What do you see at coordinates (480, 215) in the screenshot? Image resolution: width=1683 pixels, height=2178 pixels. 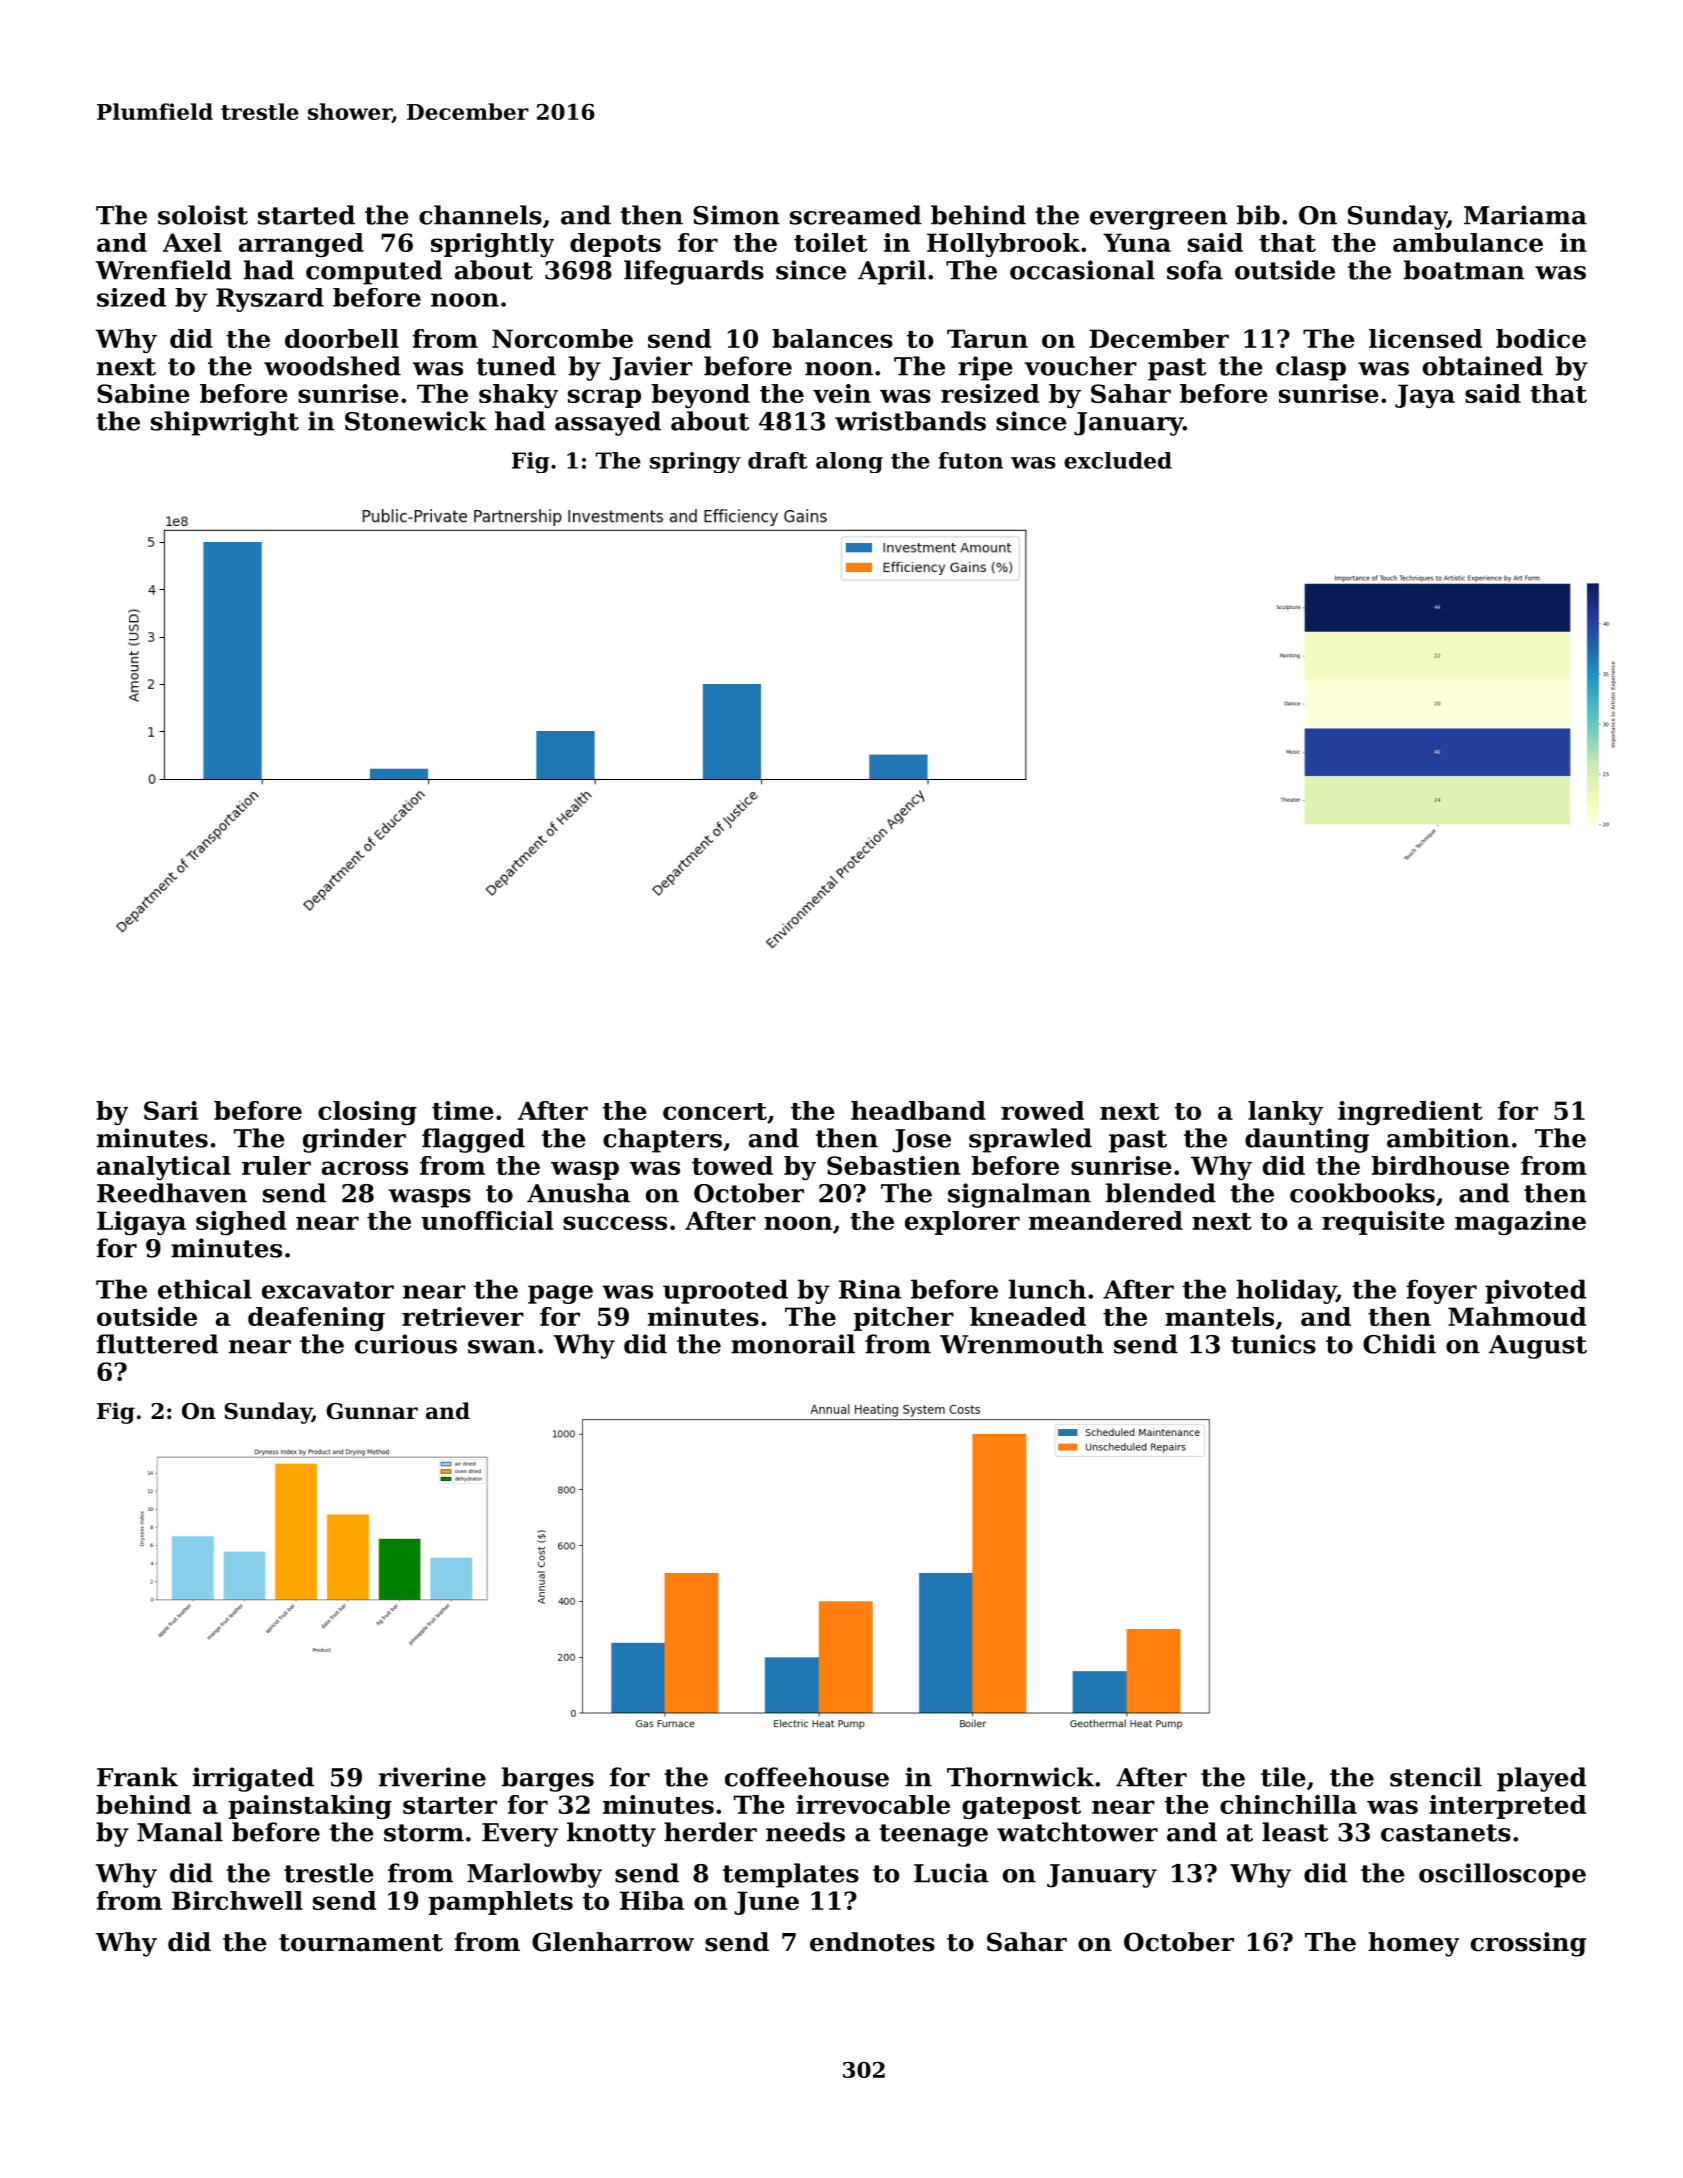 I see `channels` at bounding box center [480, 215].
